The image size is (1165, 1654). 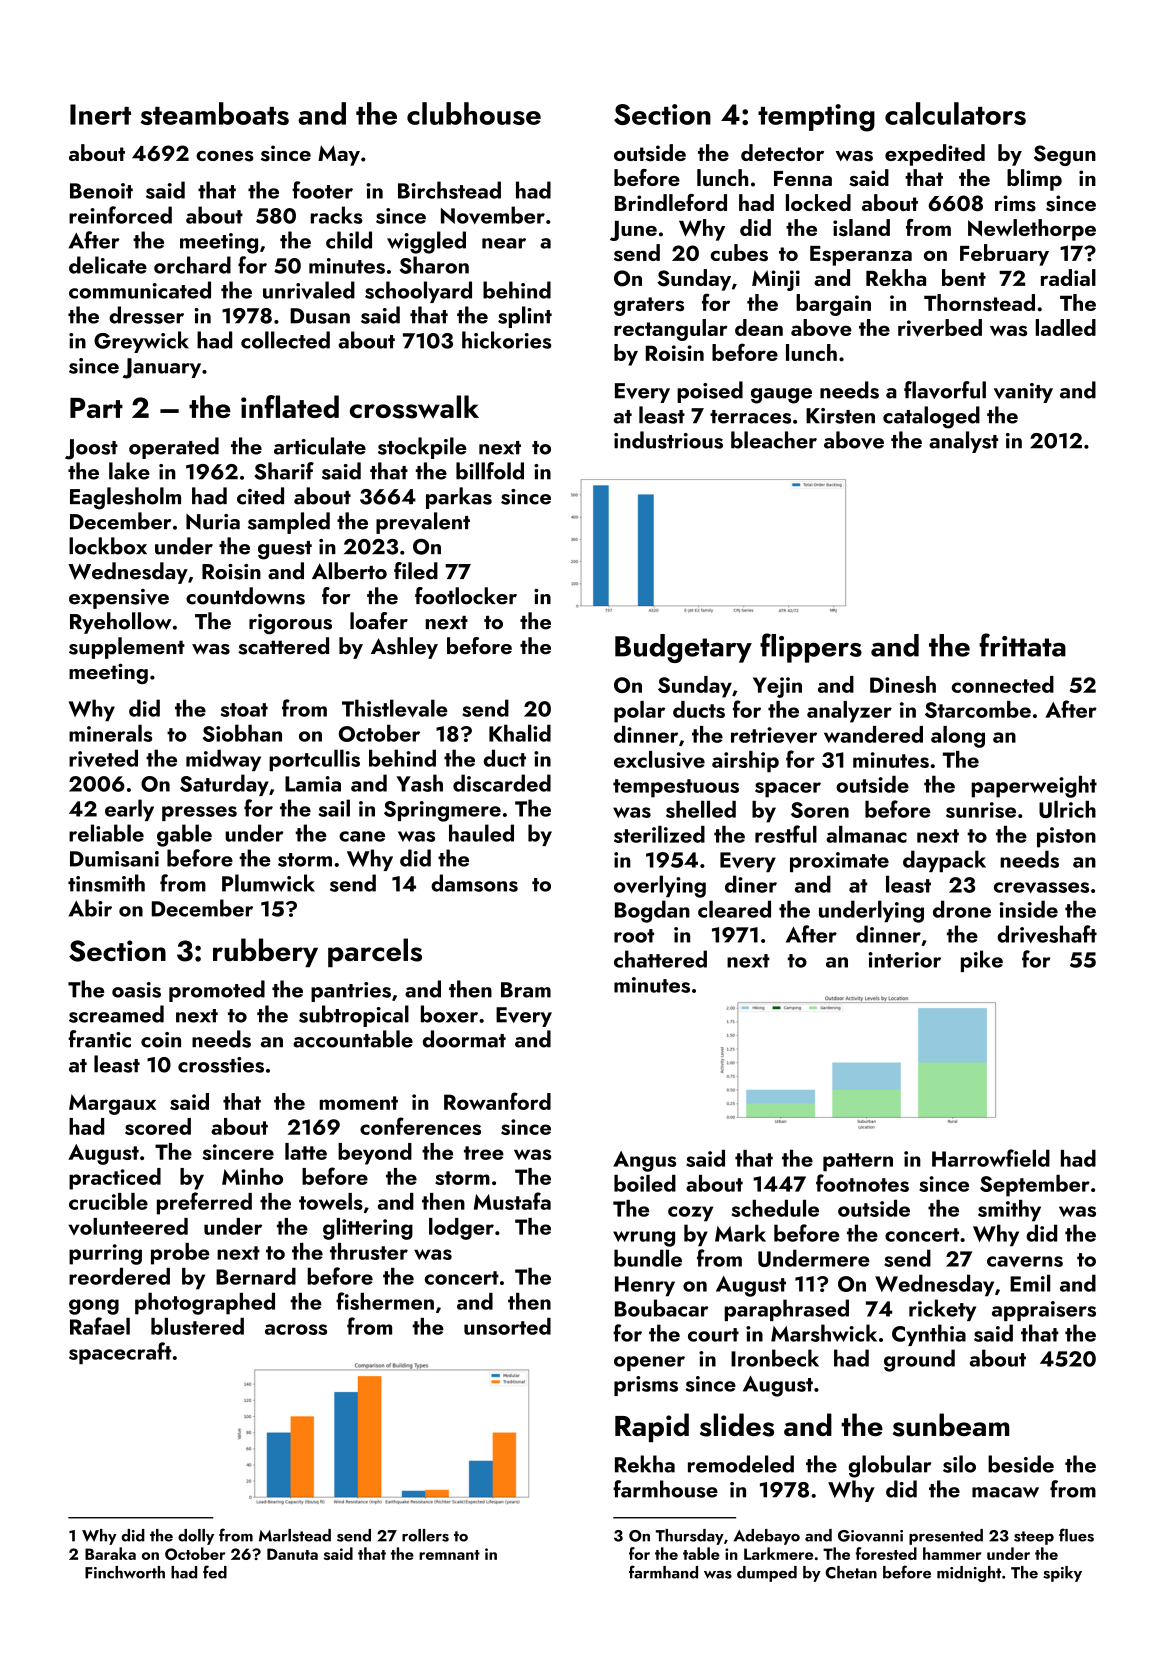 I want to click on Greywick, so click(x=141, y=342).
